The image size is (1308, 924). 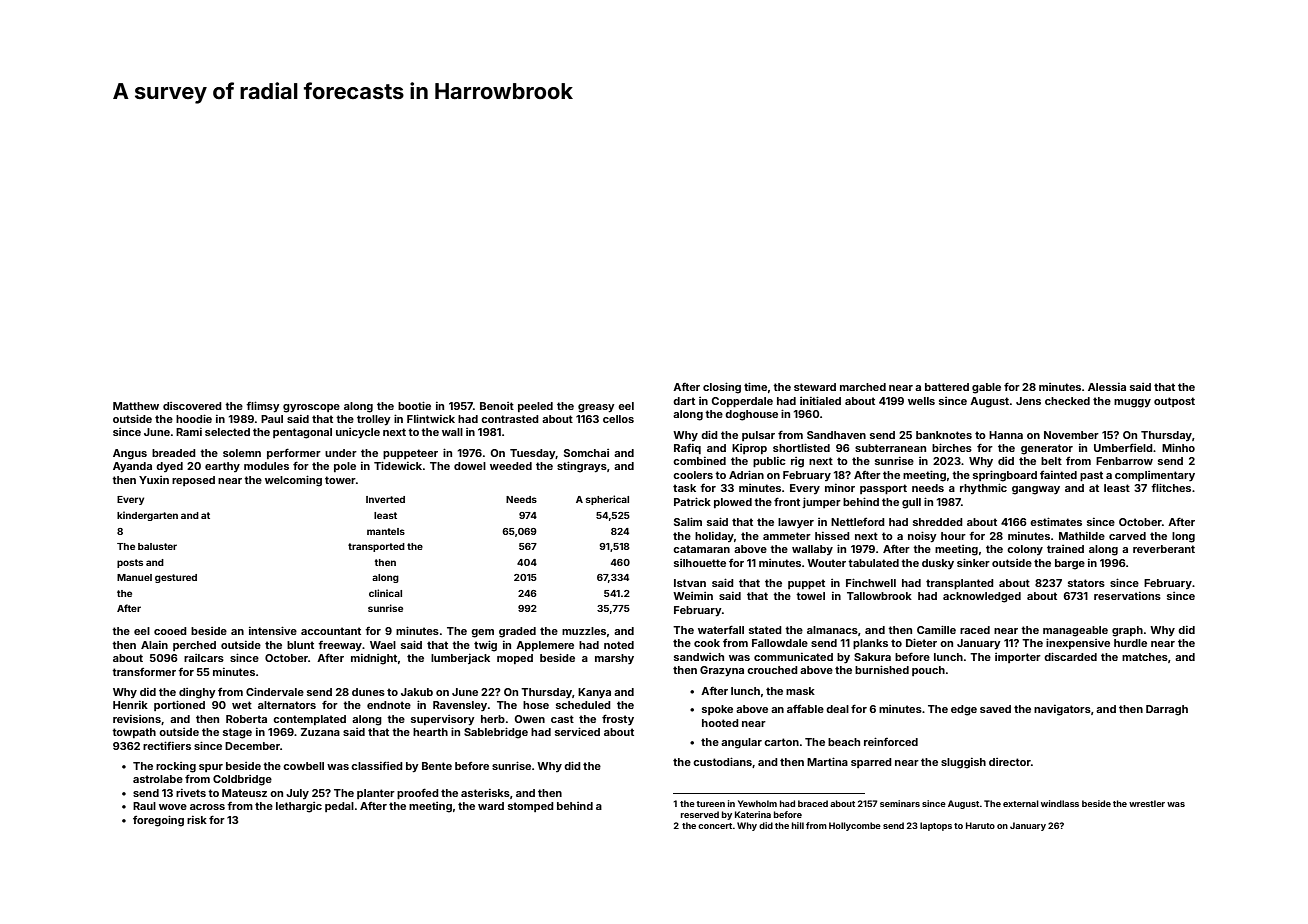 What do you see at coordinates (715, 826) in the screenshot?
I see `concert` at bounding box center [715, 826].
